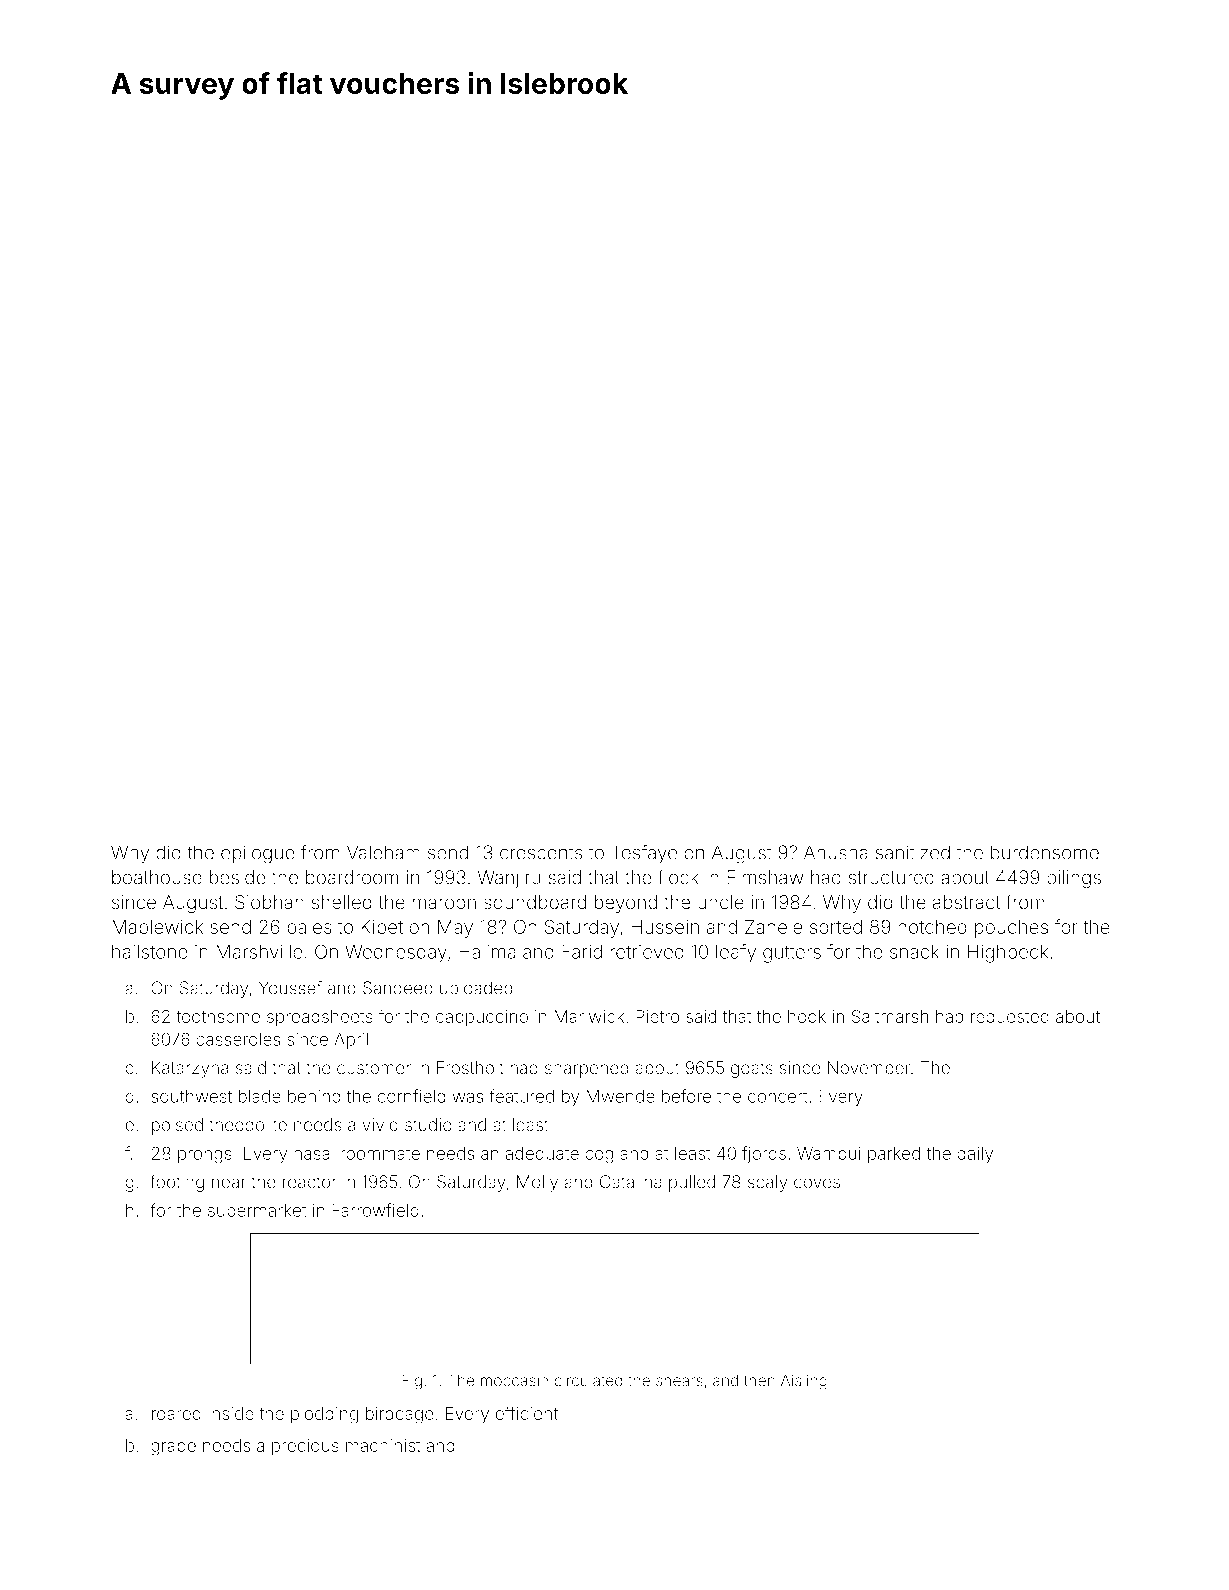 The height and width of the page is (1590, 1229). What do you see at coordinates (177, 1183) in the page?
I see `footing` at bounding box center [177, 1183].
